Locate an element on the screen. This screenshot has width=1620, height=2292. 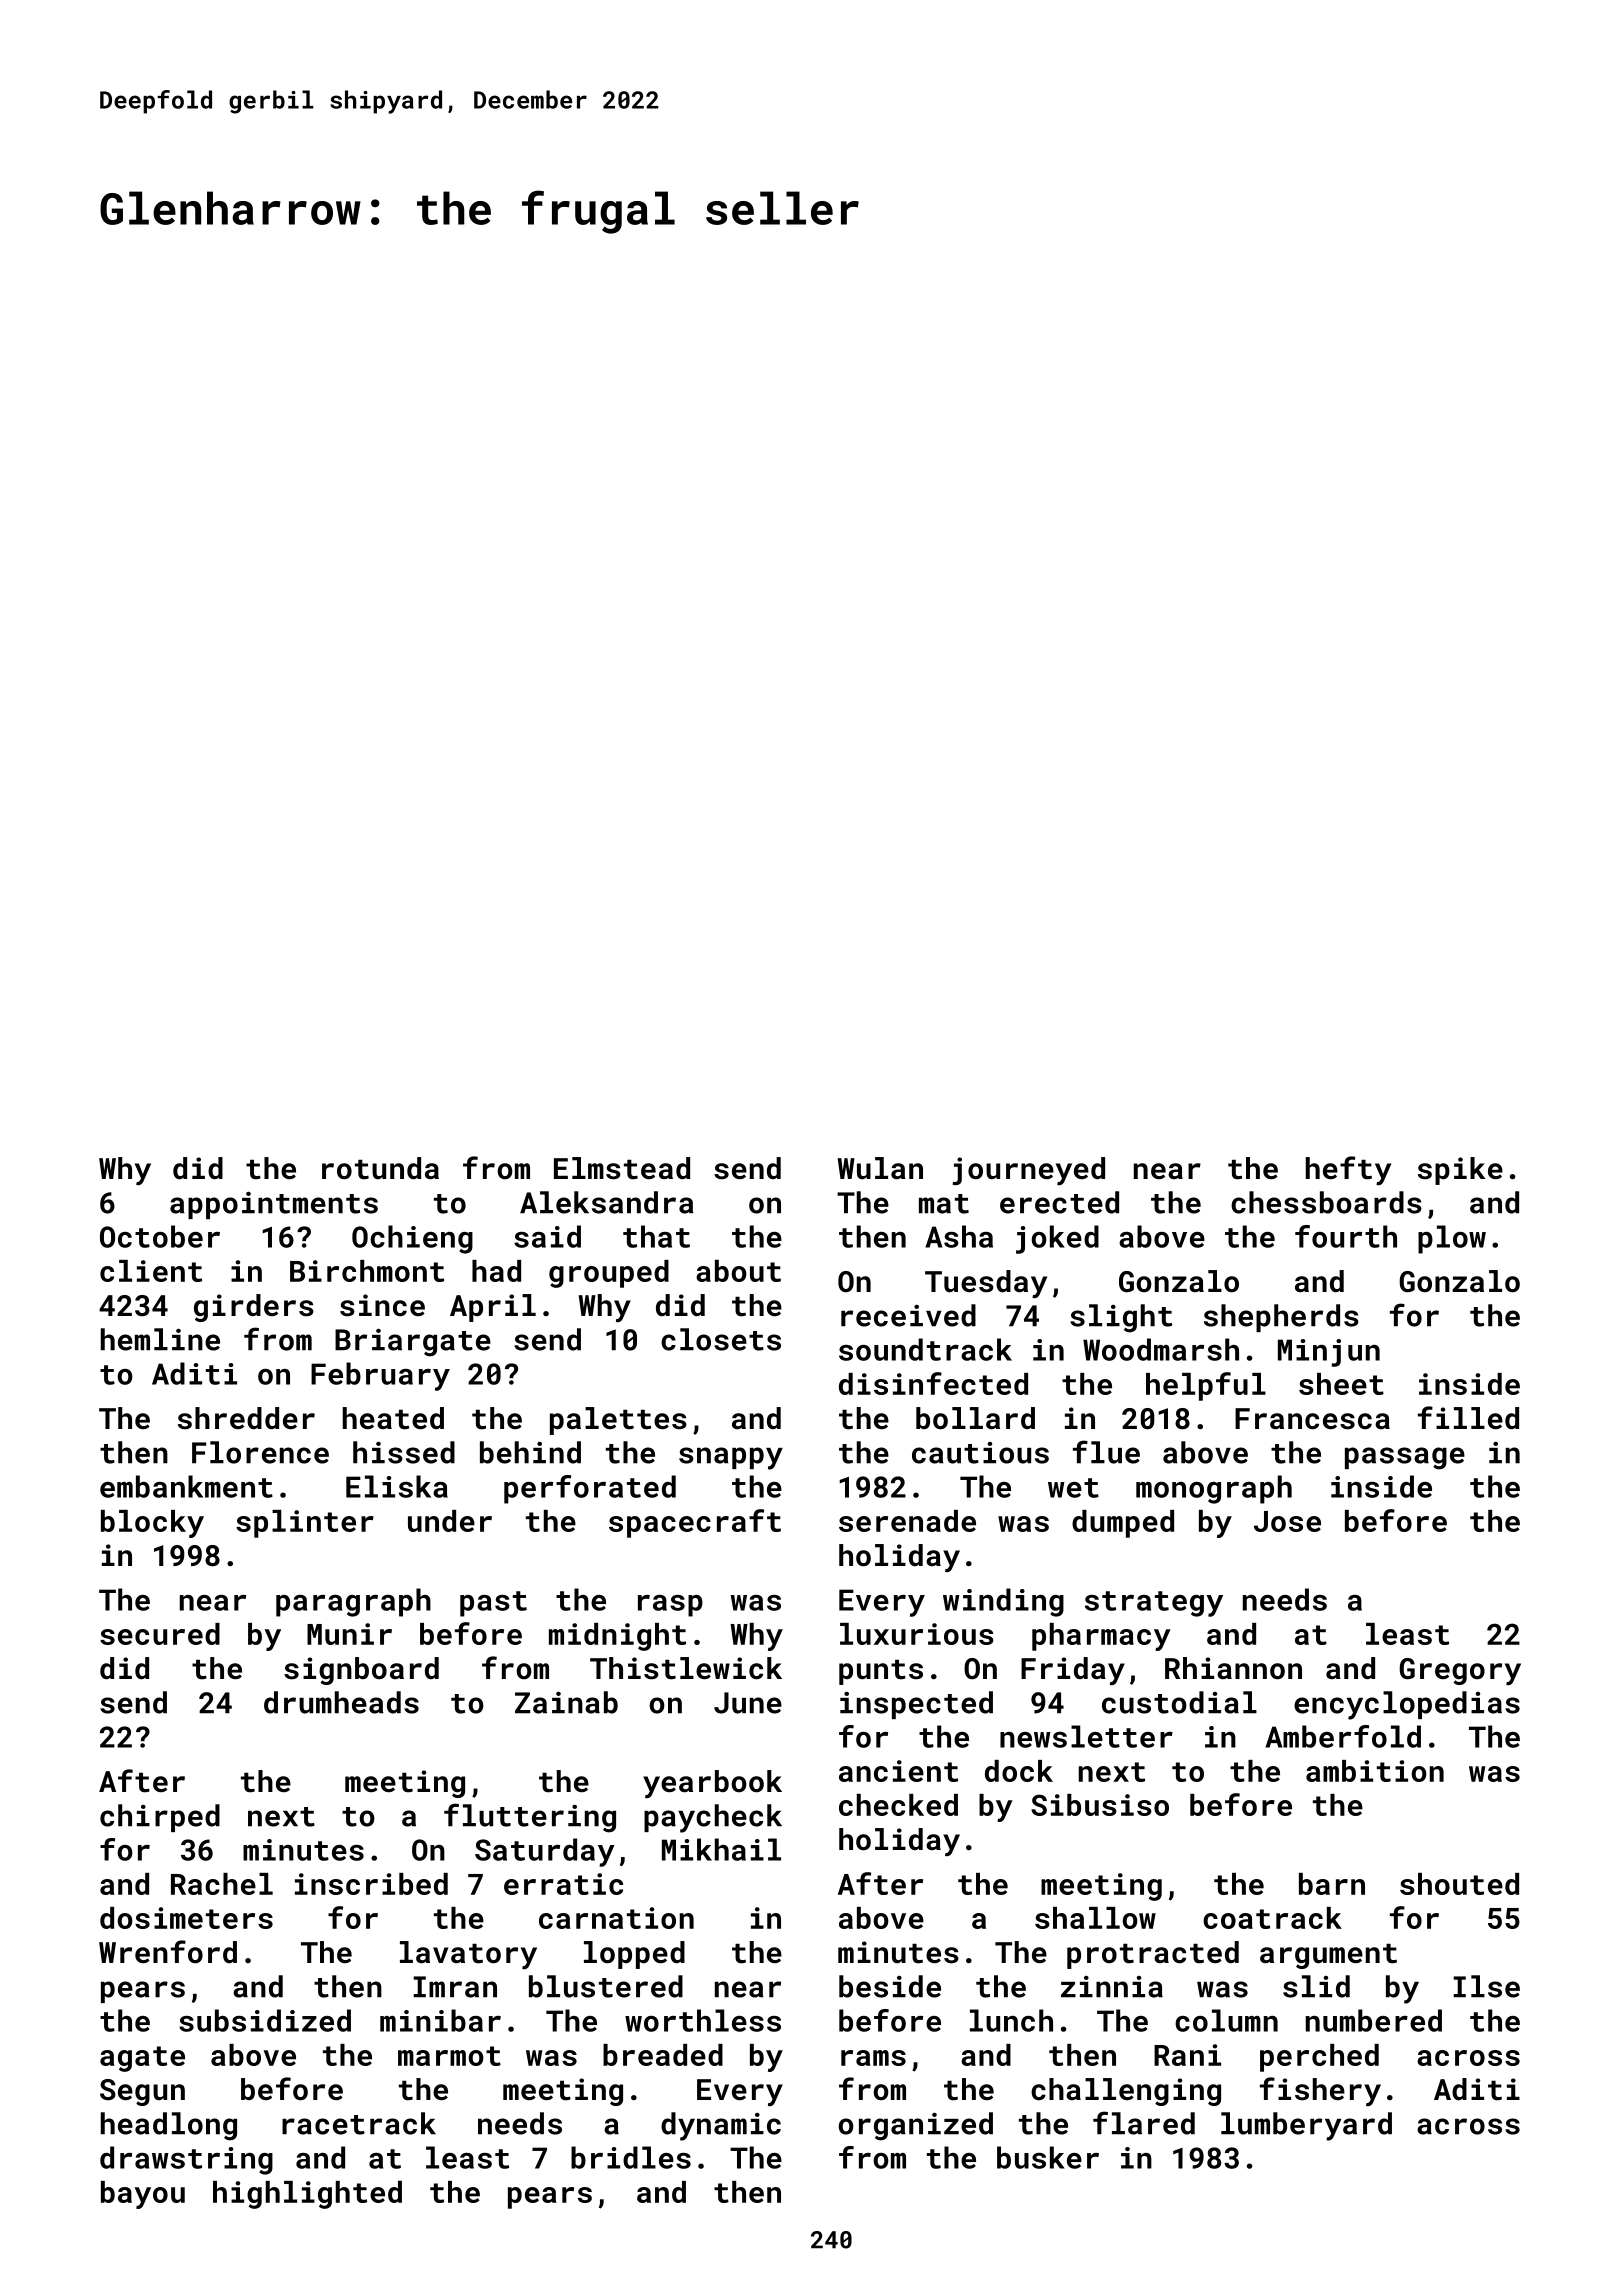
June is located at coordinates (748, 1703).
